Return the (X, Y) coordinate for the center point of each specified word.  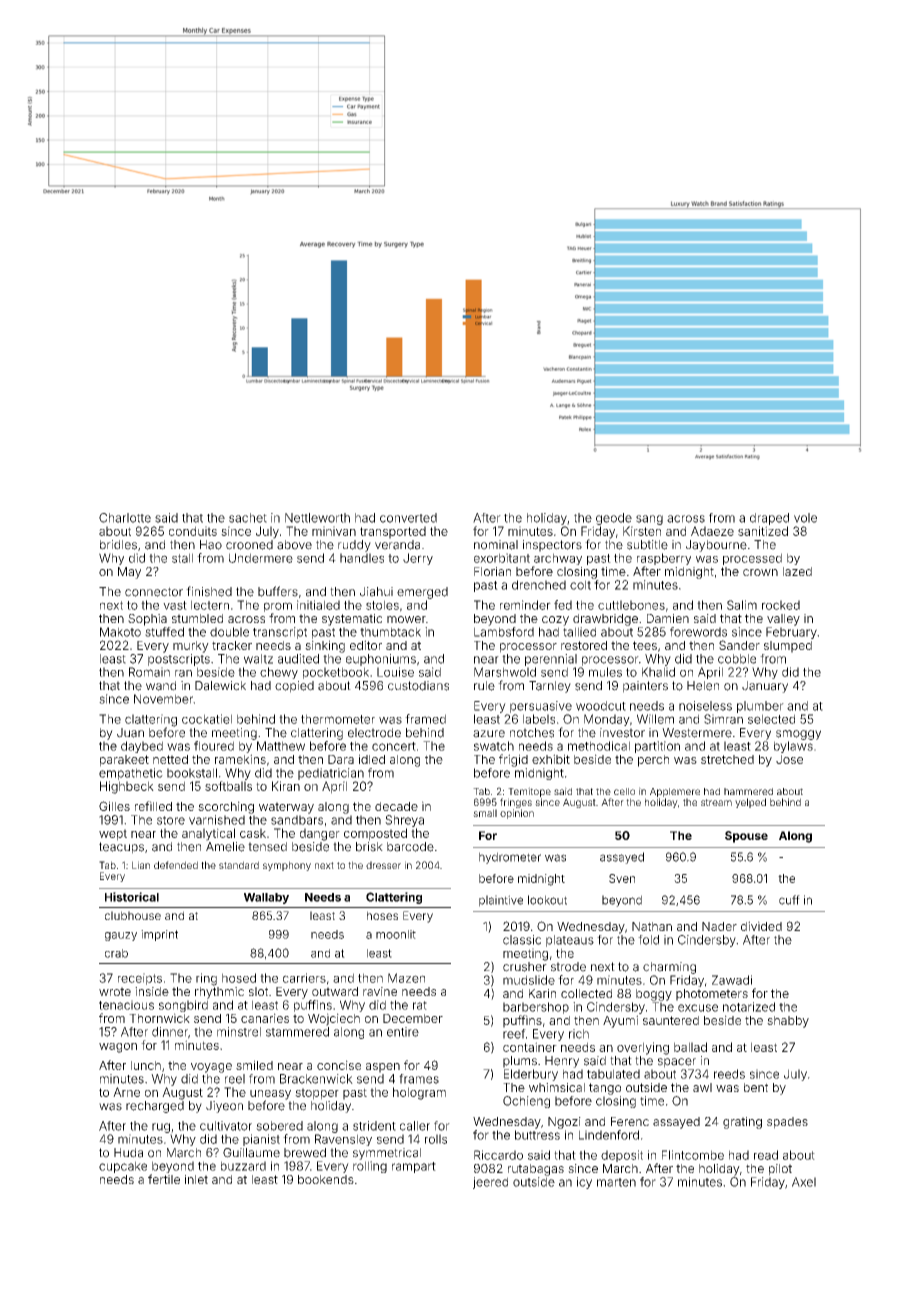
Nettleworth (317, 518)
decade (396, 806)
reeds (729, 1074)
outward (335, 991)
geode (614, 519)
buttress (537, 1135)
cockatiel (207, 719)
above (294, 545)
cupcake (123, 1167)
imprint (159, 935)
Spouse (746, 837)
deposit (622, 1156)
